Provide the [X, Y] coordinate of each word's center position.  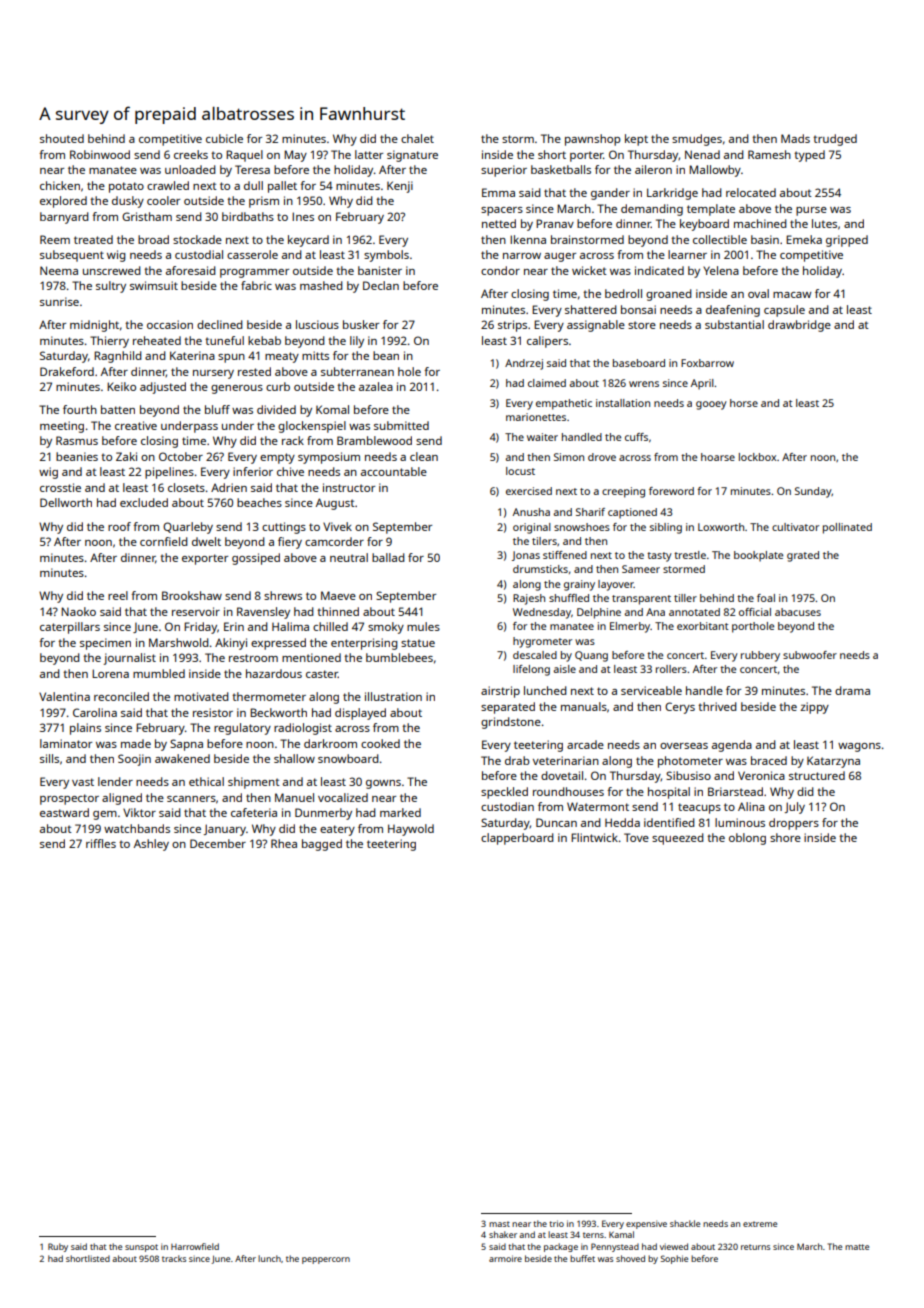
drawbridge [799, 326]
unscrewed [112, 270]
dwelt [206, 541]
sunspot [141, 1248]
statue [418, 643]
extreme [760, 1224]
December [218, 843]
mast [499, 1224]
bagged [322, 845]
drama [852, 690]
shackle [685, 1223]
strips [512, 326]
